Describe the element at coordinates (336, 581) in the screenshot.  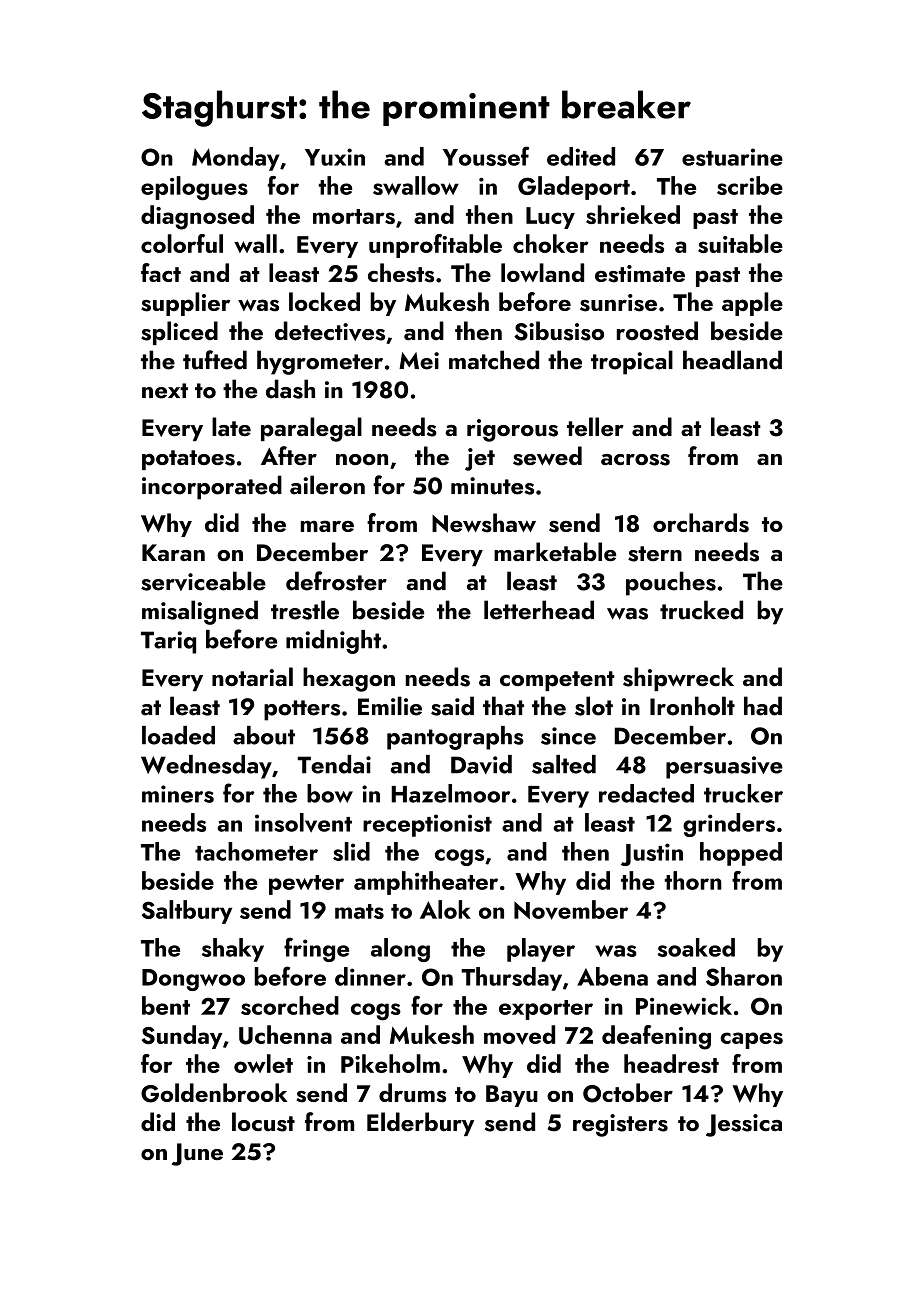
I see `defroster` at that location.
